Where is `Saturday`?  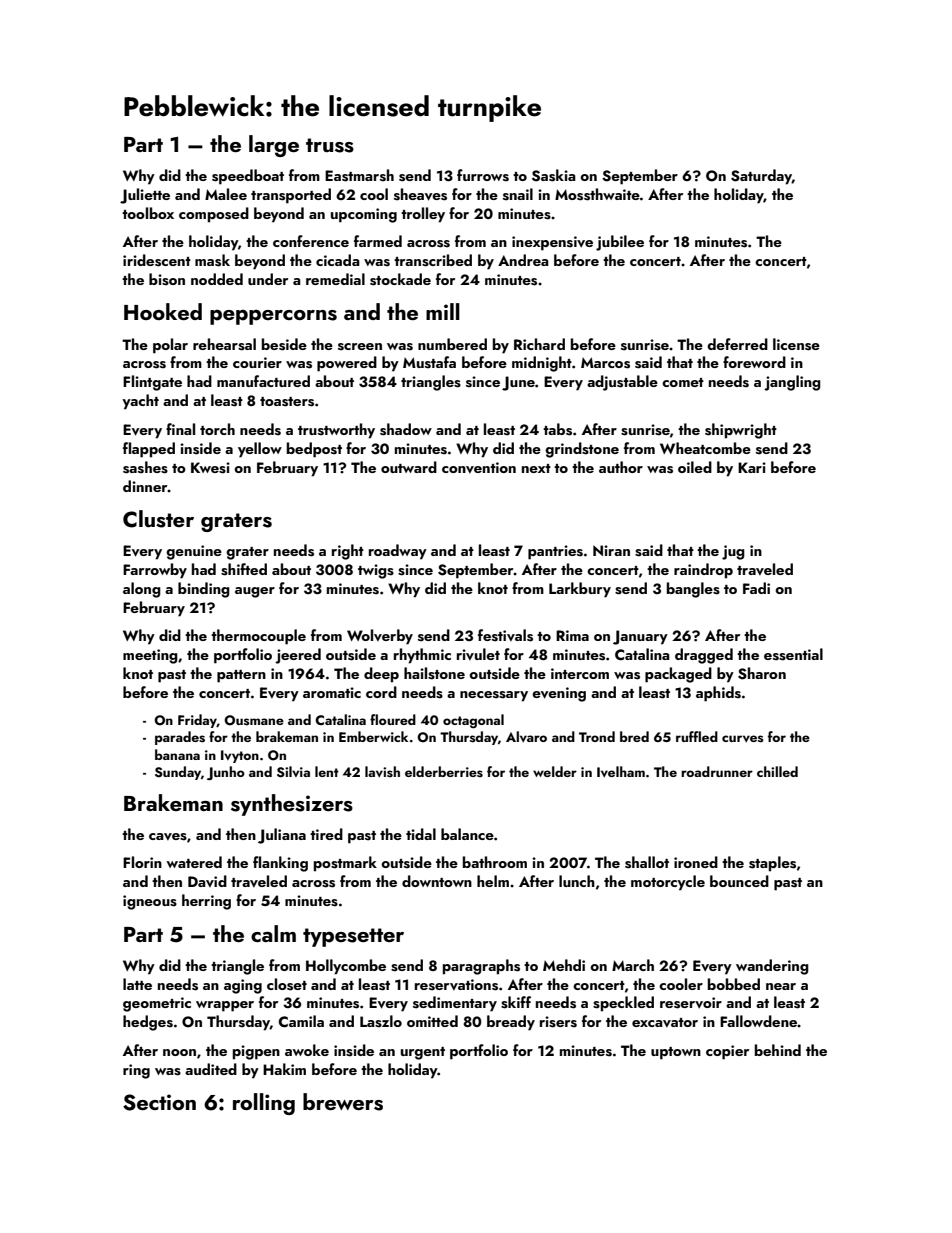 Saturday is located at coordinates (761, 177).
